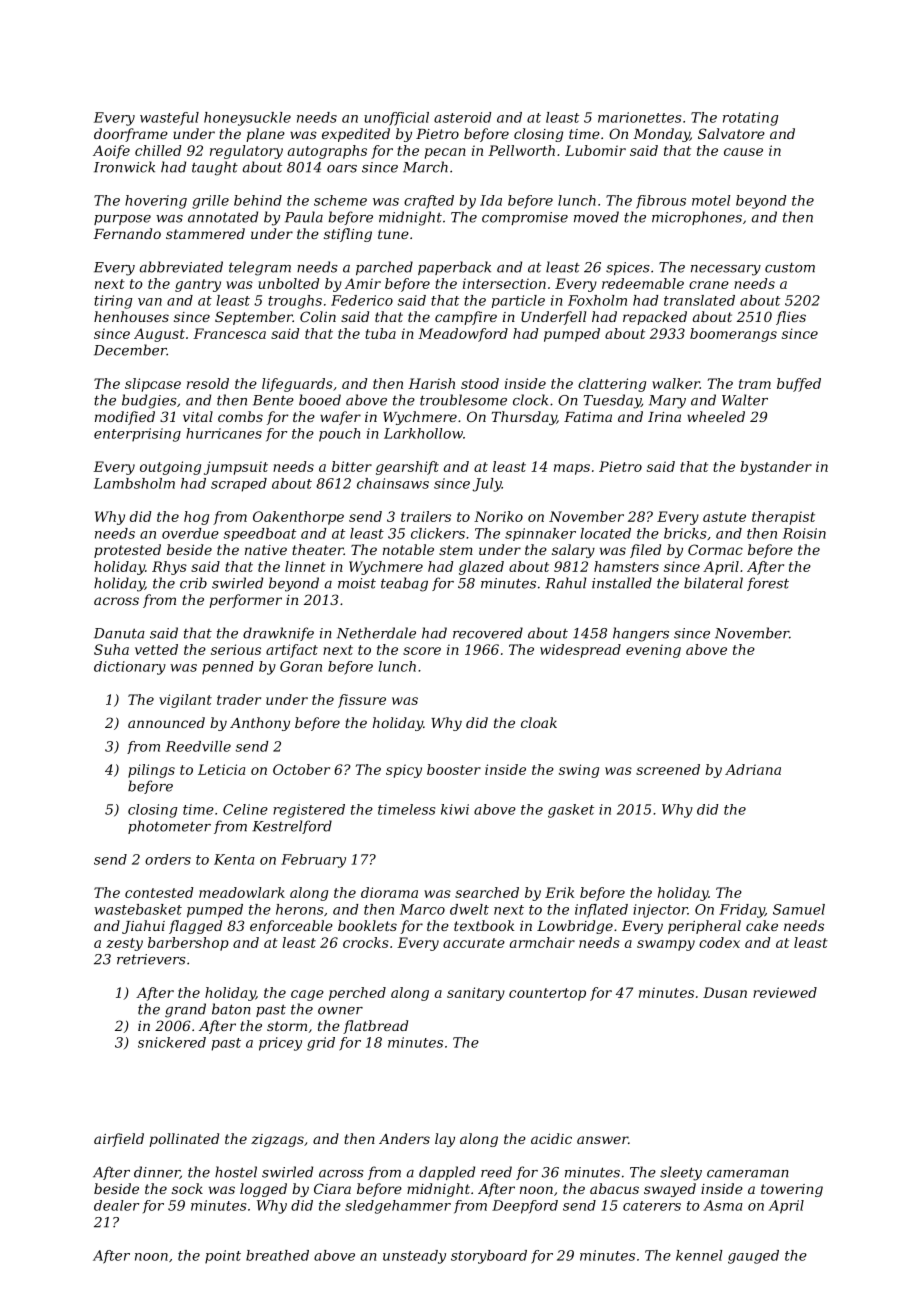  Describe the element at coordinates (236, 468) in the document. I see `jumpsuit` at that location.
